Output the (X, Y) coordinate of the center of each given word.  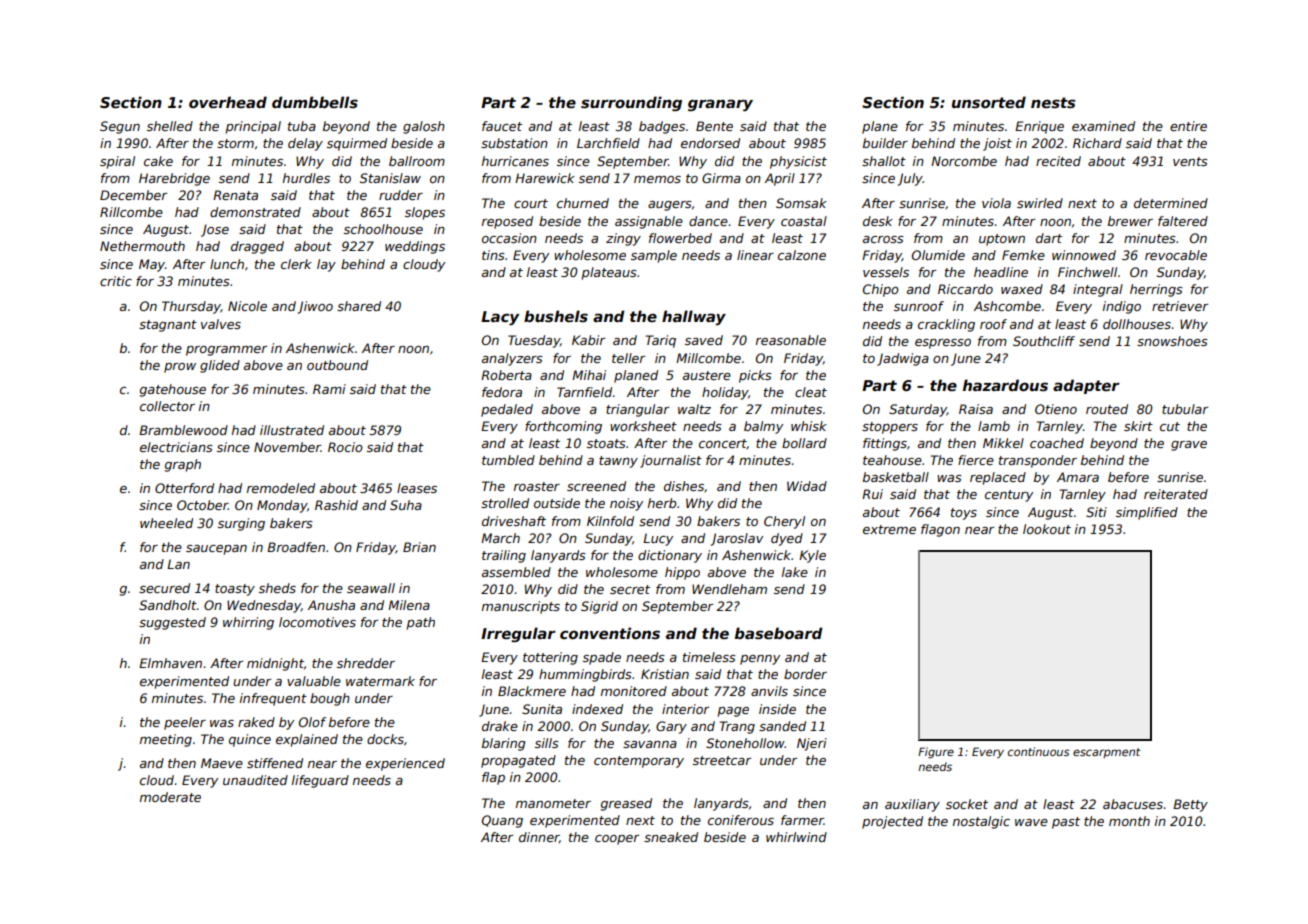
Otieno (1056, 409)
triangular (637, 410)
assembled (516, 572)
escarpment (1107, 753)
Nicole (247, 306)
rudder (401, 195)
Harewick (545, 178)
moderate (170, 797)
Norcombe (964, 161)
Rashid (336, 505)
